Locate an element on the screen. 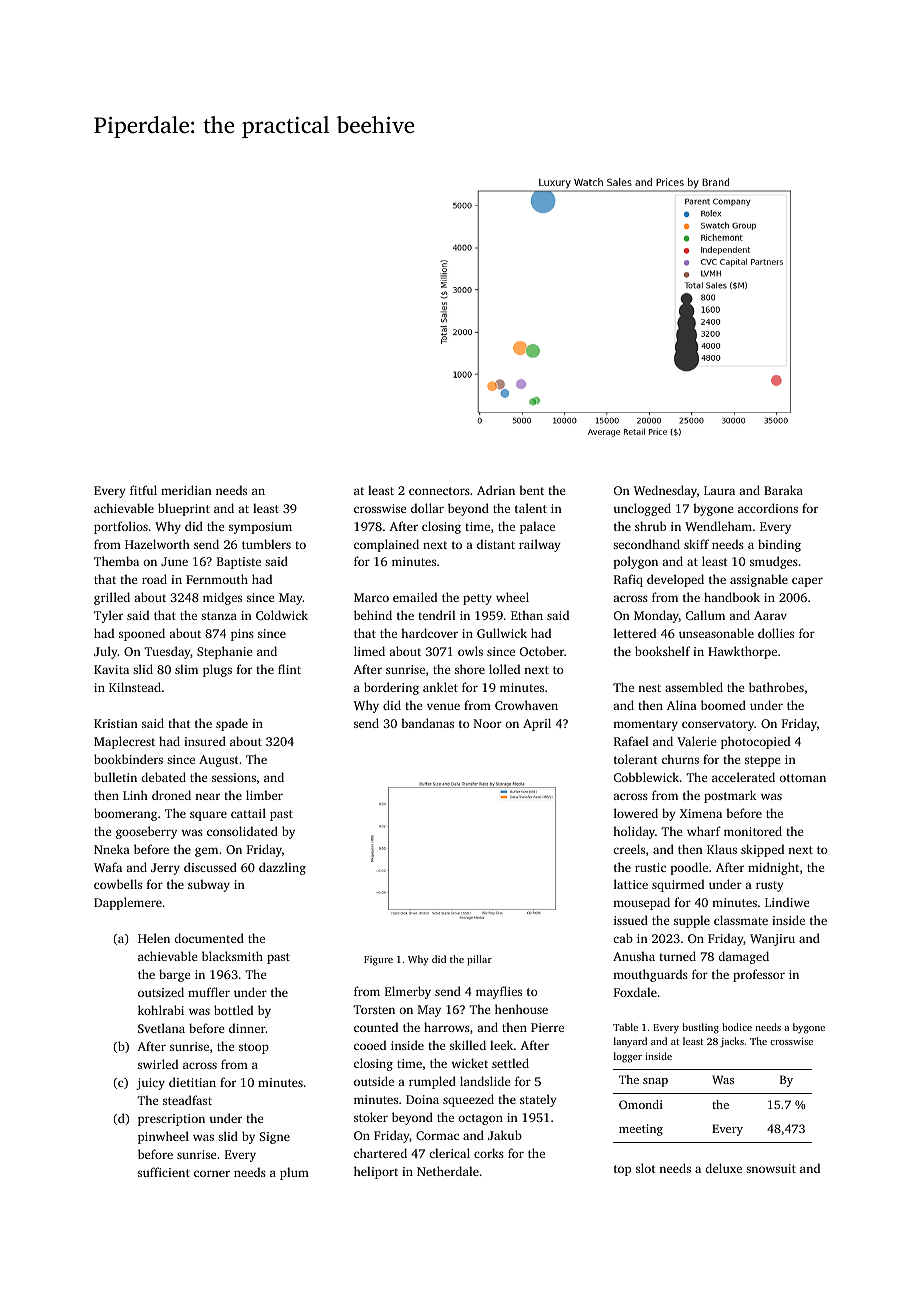  supple is located at coordinates (692, 921).
